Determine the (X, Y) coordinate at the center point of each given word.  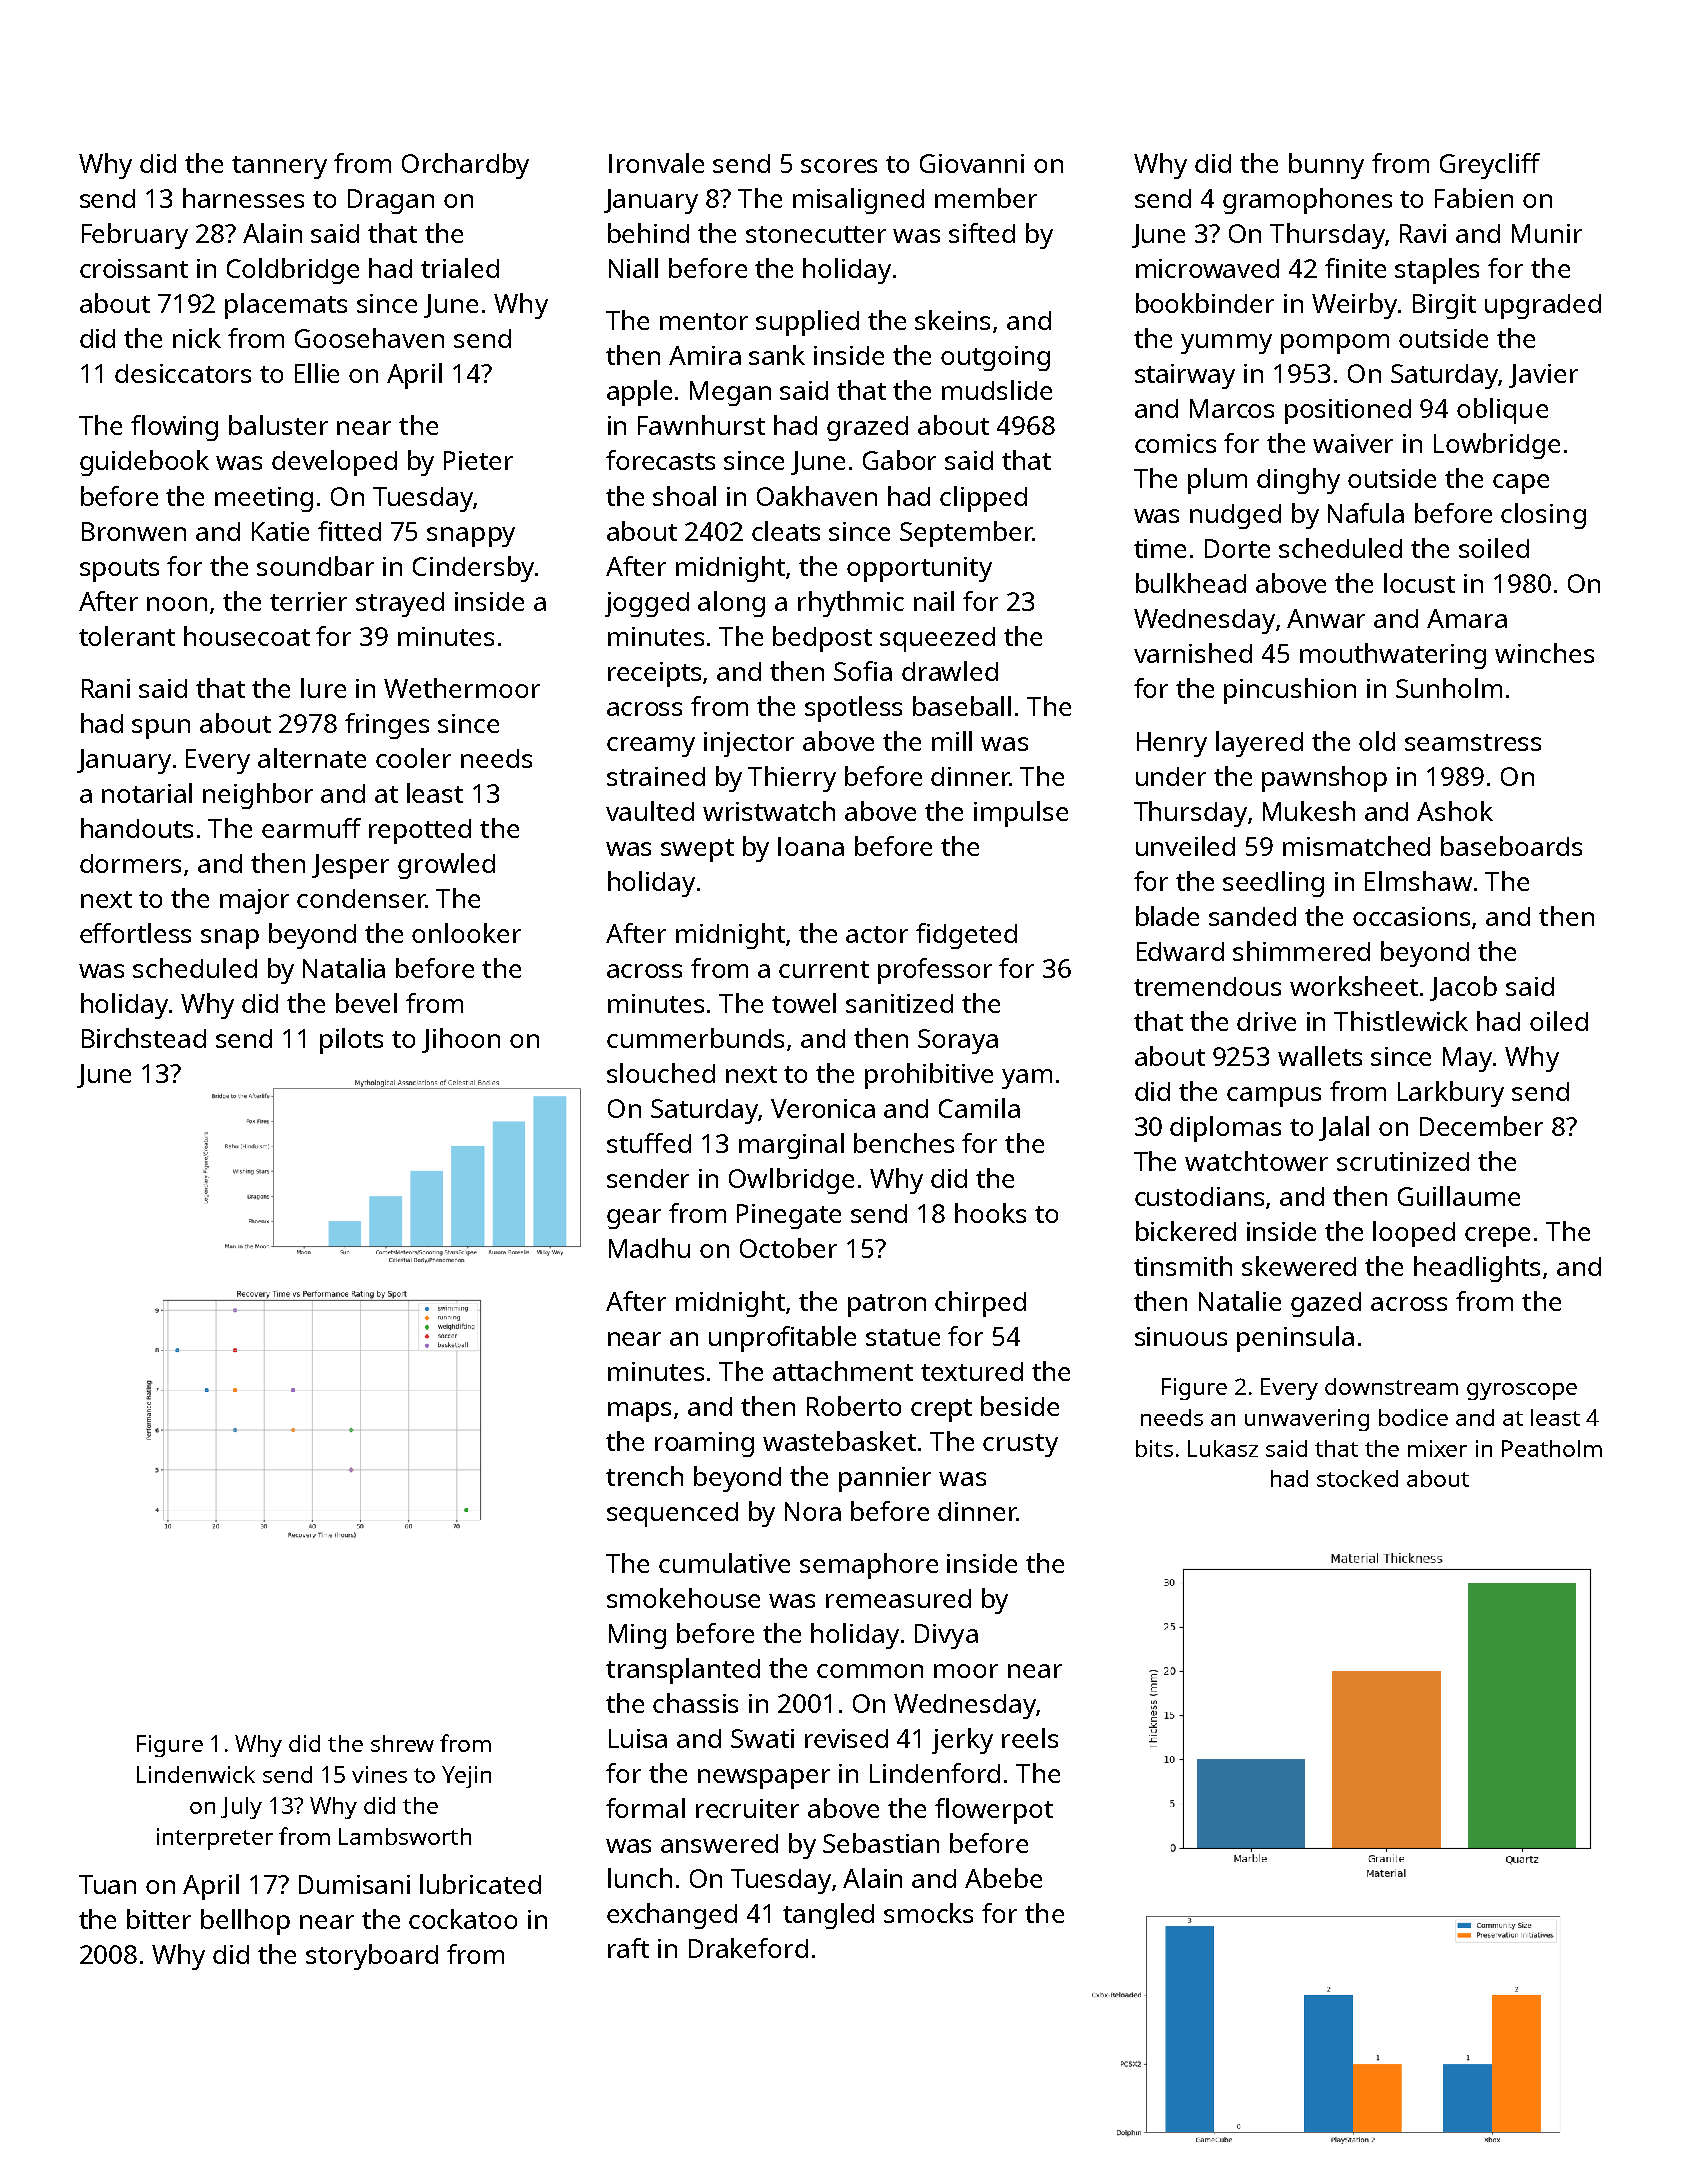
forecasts (660, 460)
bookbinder (1205, 303)
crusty (1020, 1445)
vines (379, 1774)
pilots (351, 1041)
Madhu (649, 1248)
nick (197, 338)
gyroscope (1522, 1391)
